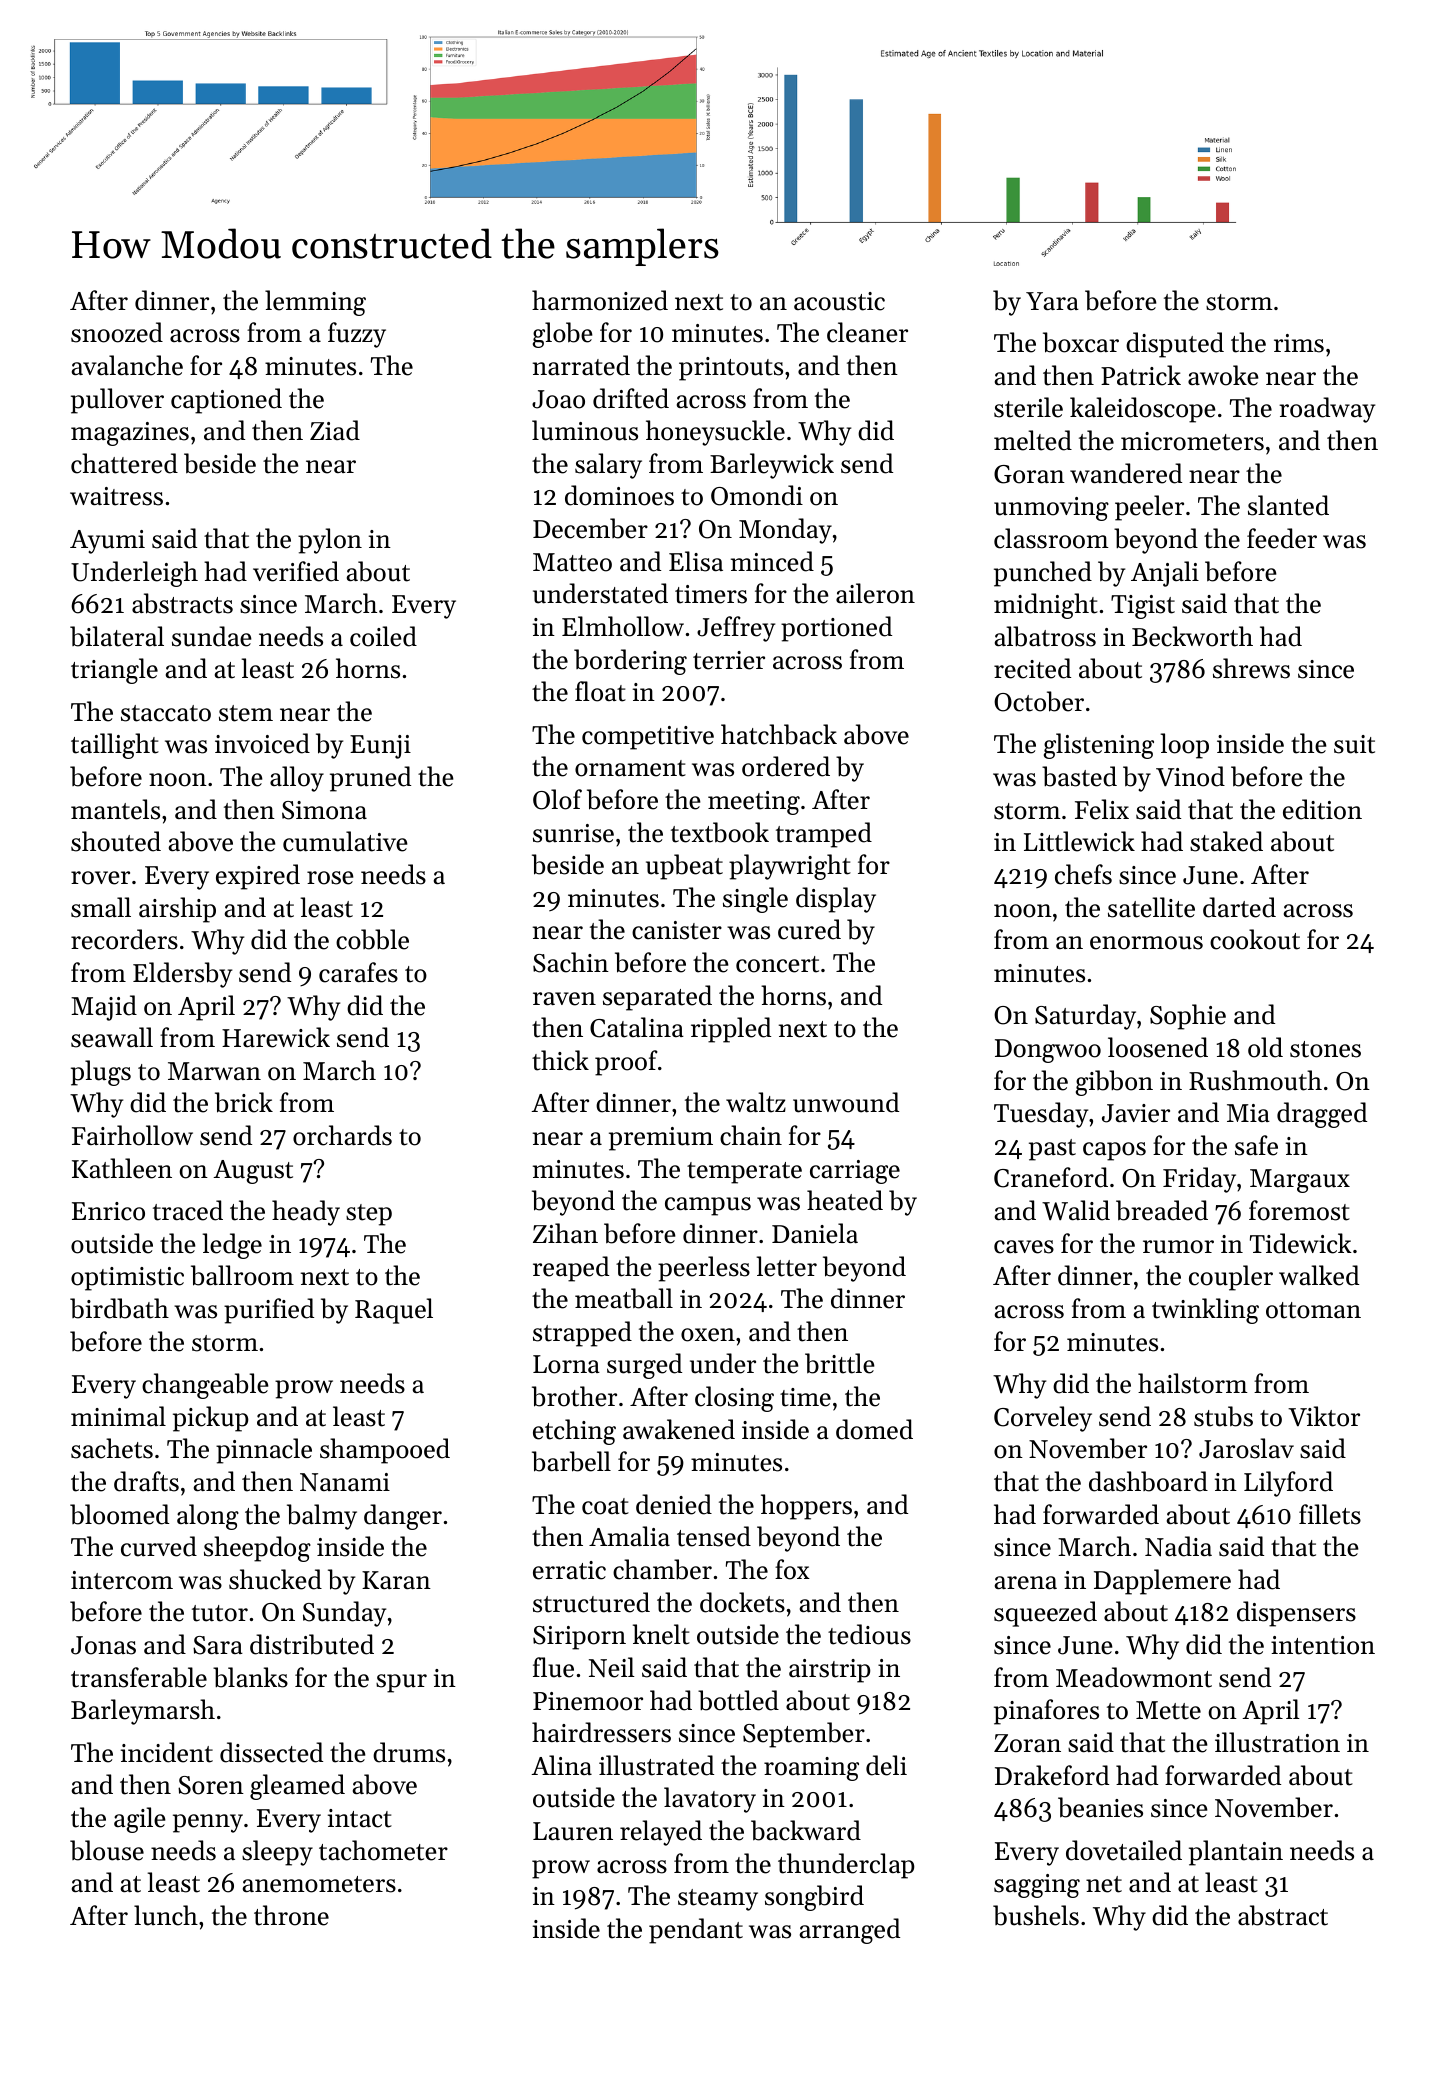 This document has height=2100, width=1450. What do you see at coordinates (159, 1546) in the document?
I see `curved` at bounding box center [159, 1546].
